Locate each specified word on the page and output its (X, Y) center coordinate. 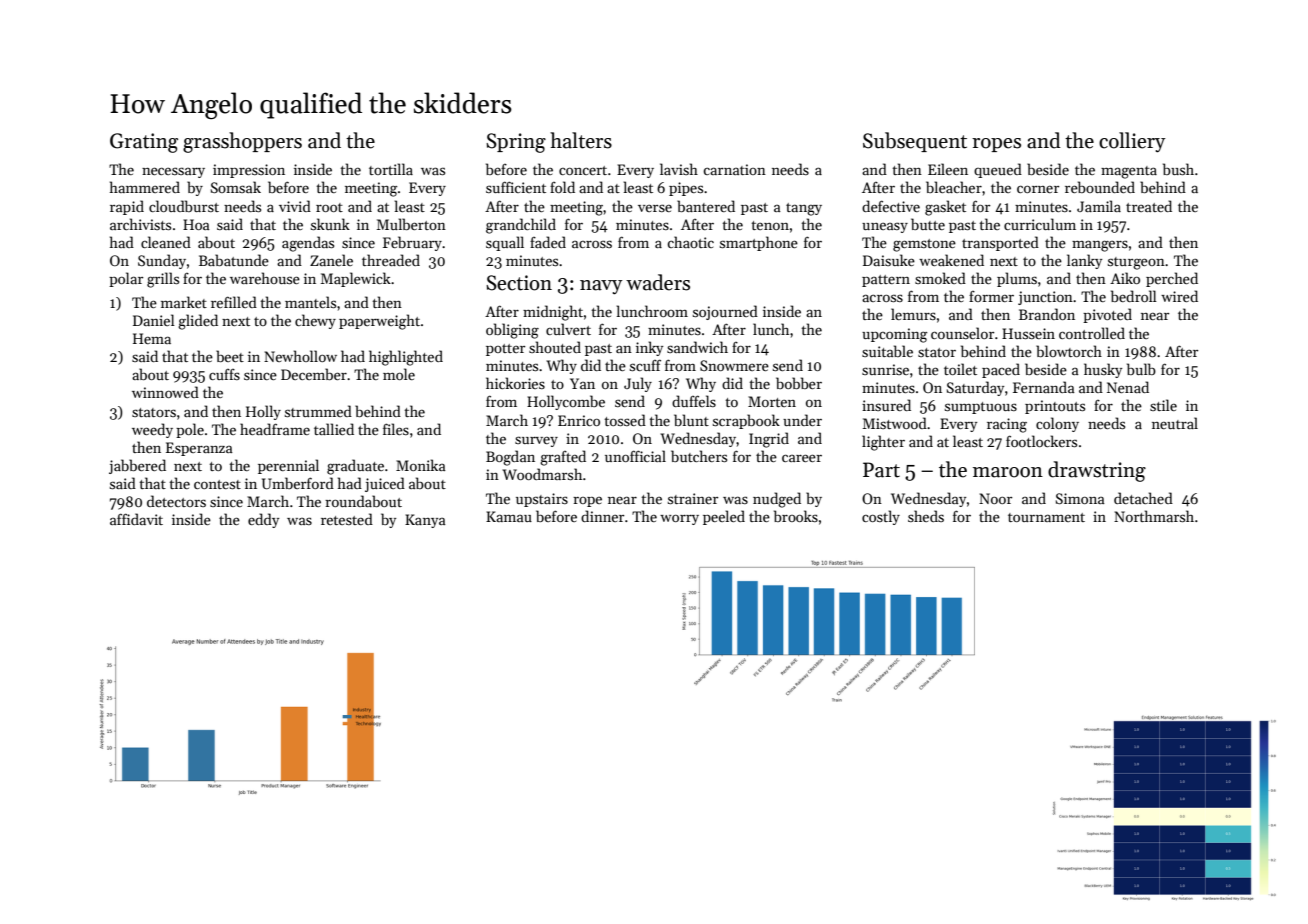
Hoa (196, 224)
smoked (940, 278)
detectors (176, 501)
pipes (686, 189)
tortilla (391, 169)
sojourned (725, 312)
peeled (724, 517)
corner (1038, 189)
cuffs (224, 374)
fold (562, 187)
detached (1143, 498)
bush (1178, 169)
